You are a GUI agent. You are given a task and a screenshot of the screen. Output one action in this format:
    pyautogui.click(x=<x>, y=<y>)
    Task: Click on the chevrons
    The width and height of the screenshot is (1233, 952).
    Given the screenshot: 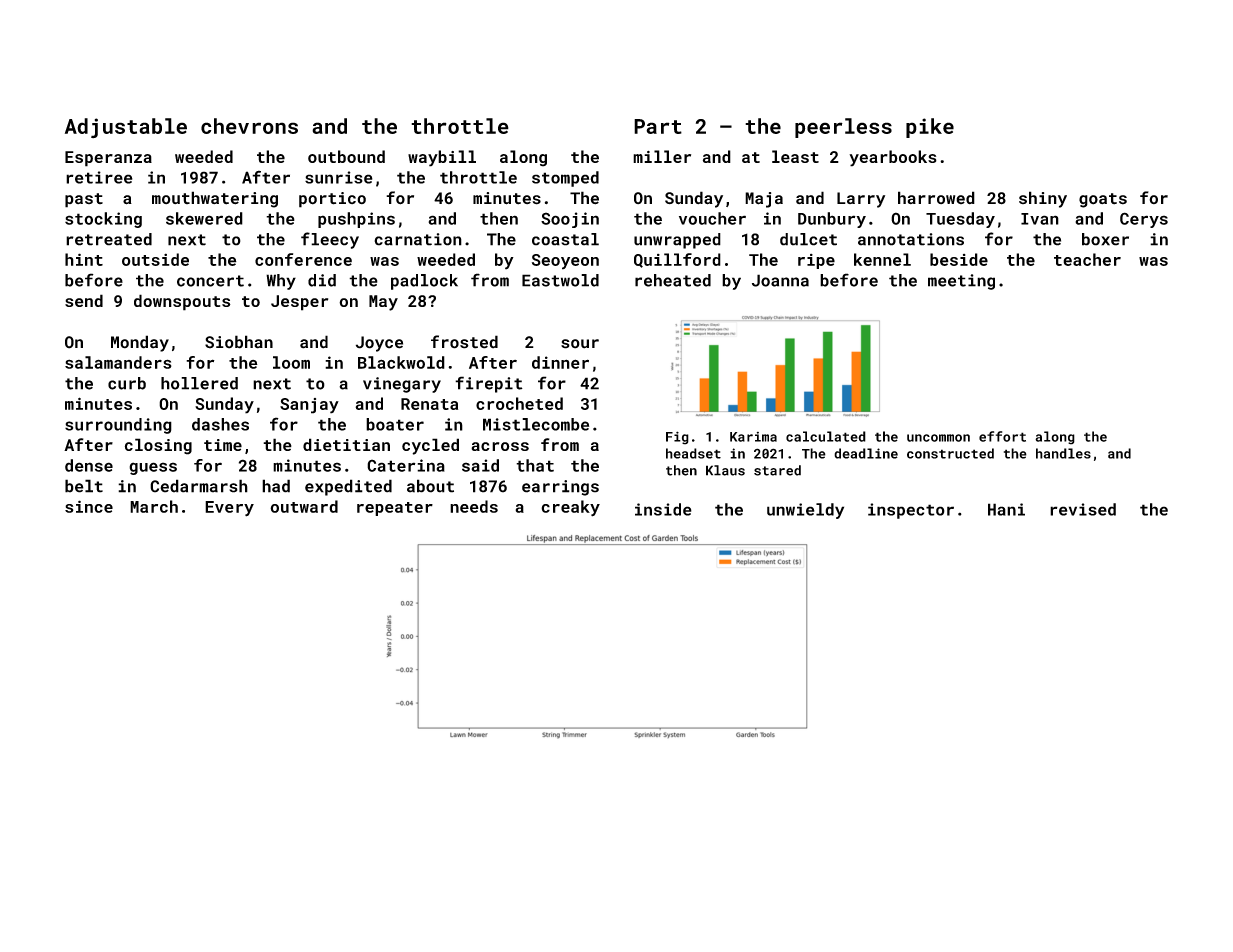 What is the action you would take?
    pyautogui.click(x=249, y=126)
